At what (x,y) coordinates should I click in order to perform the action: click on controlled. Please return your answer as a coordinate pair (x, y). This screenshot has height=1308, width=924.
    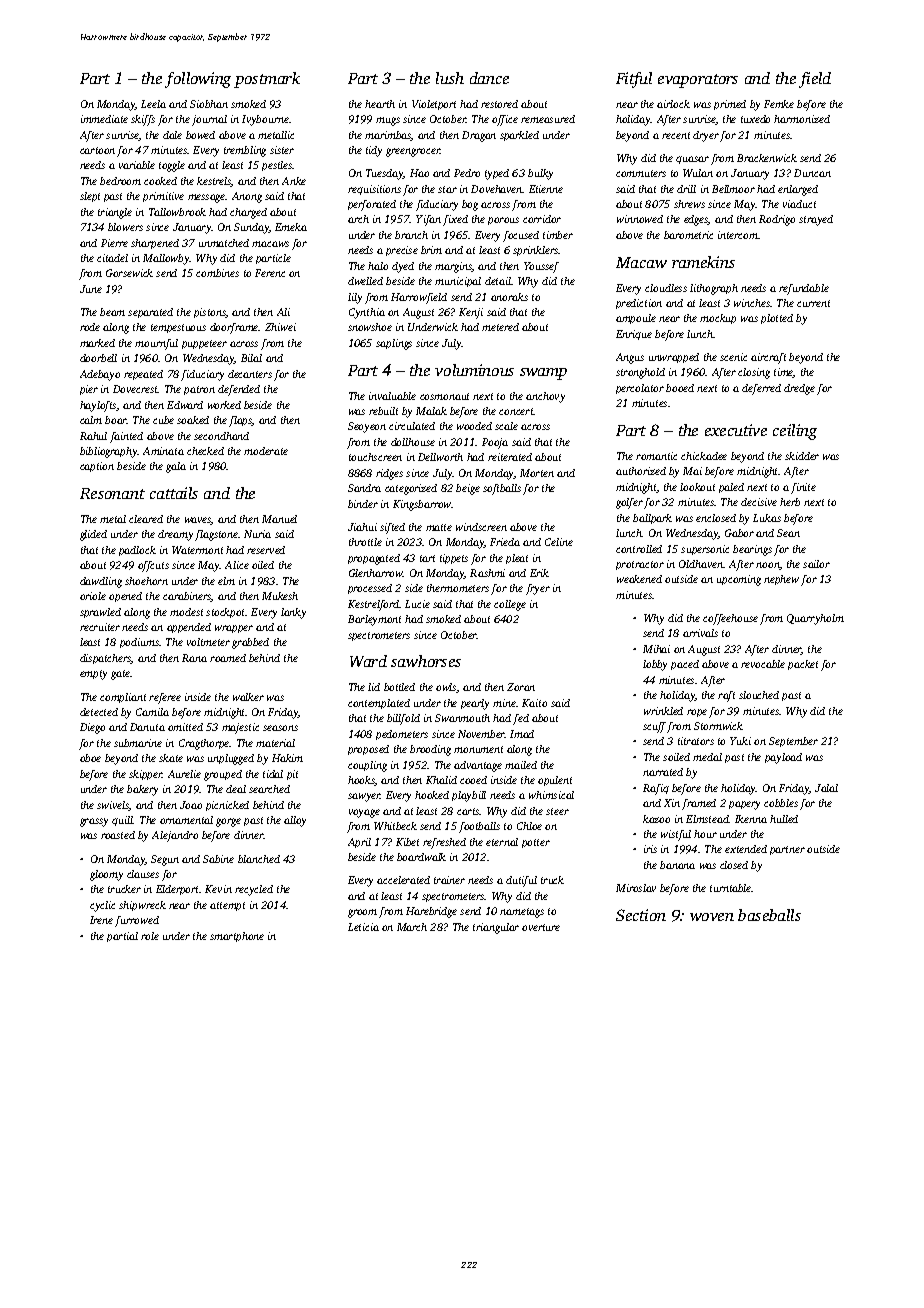
    Looking at the image, I should click on (639, 549).
